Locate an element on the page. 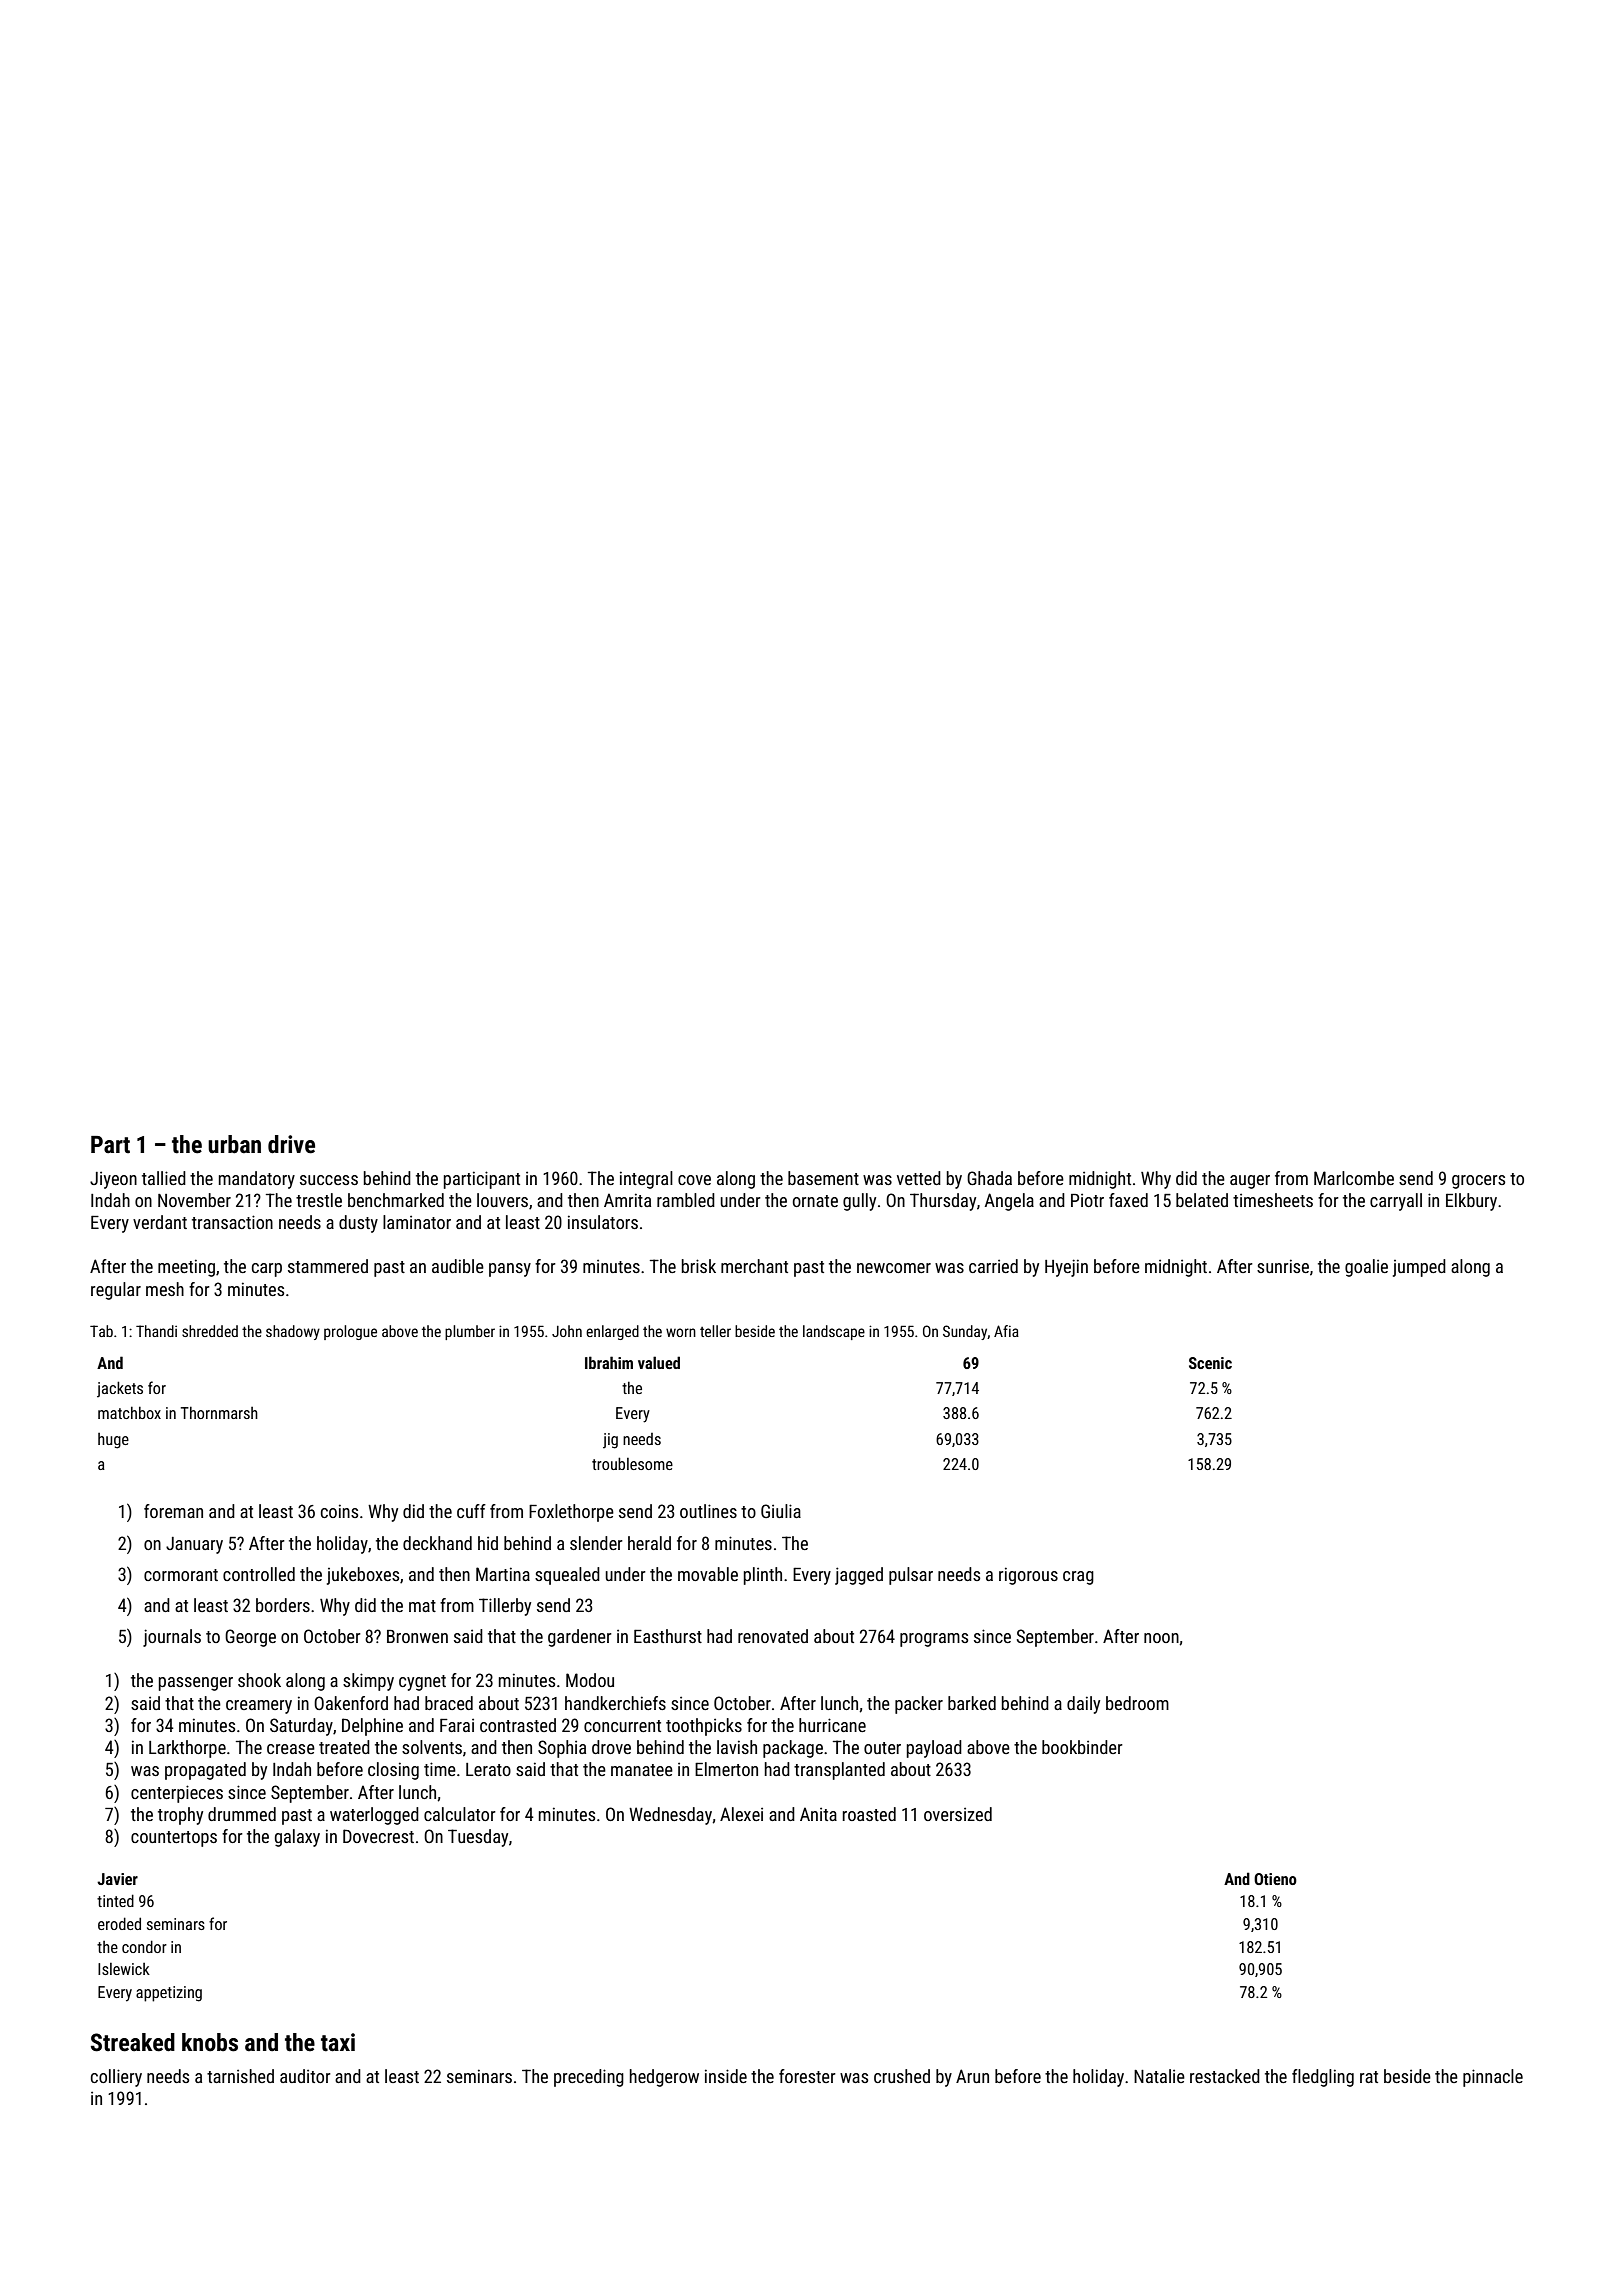 The image size is (1620, 2292). benchmarked is located at coordinates (396, 1200).
